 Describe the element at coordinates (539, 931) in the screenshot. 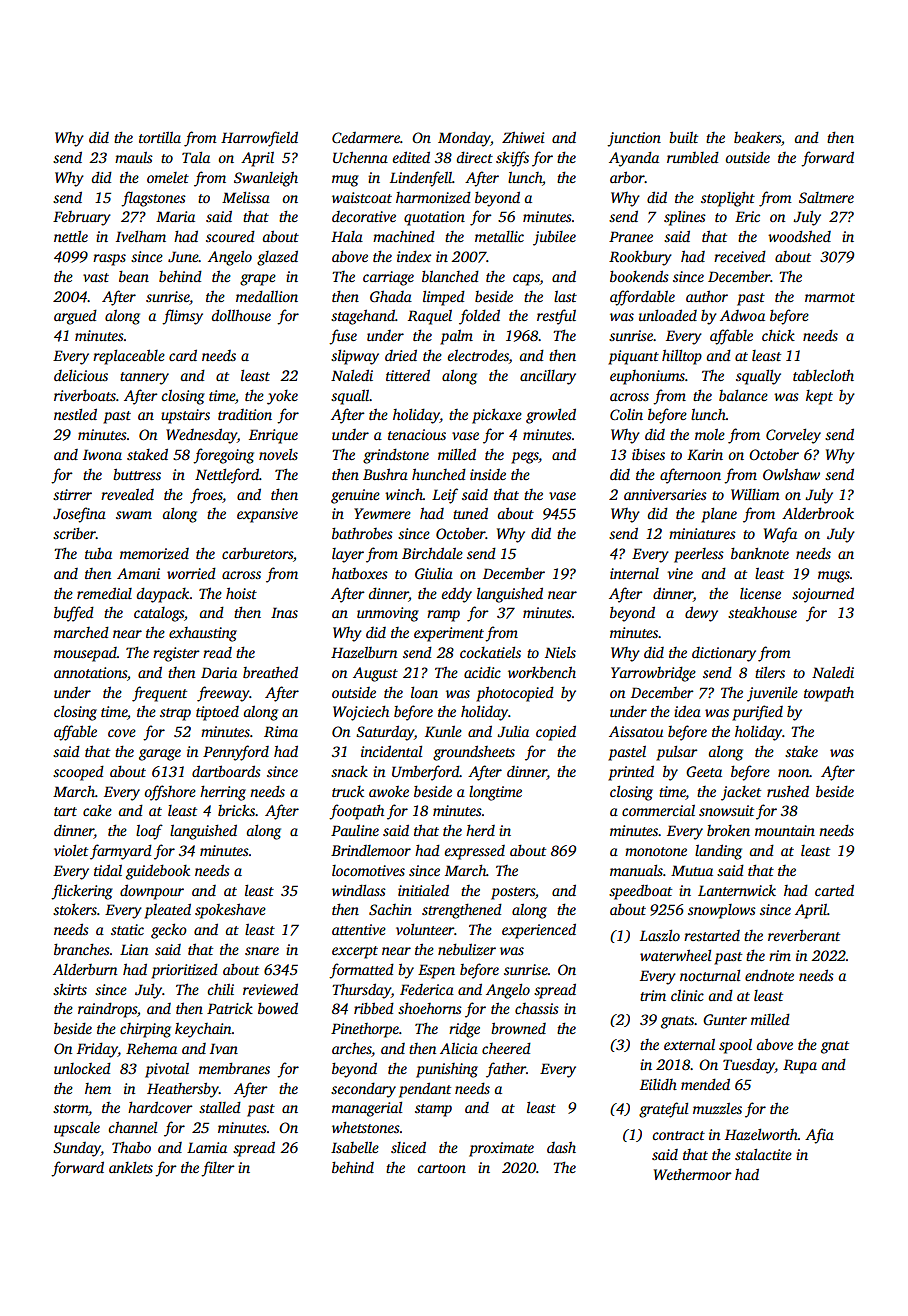

I see `experienced` at that location.
